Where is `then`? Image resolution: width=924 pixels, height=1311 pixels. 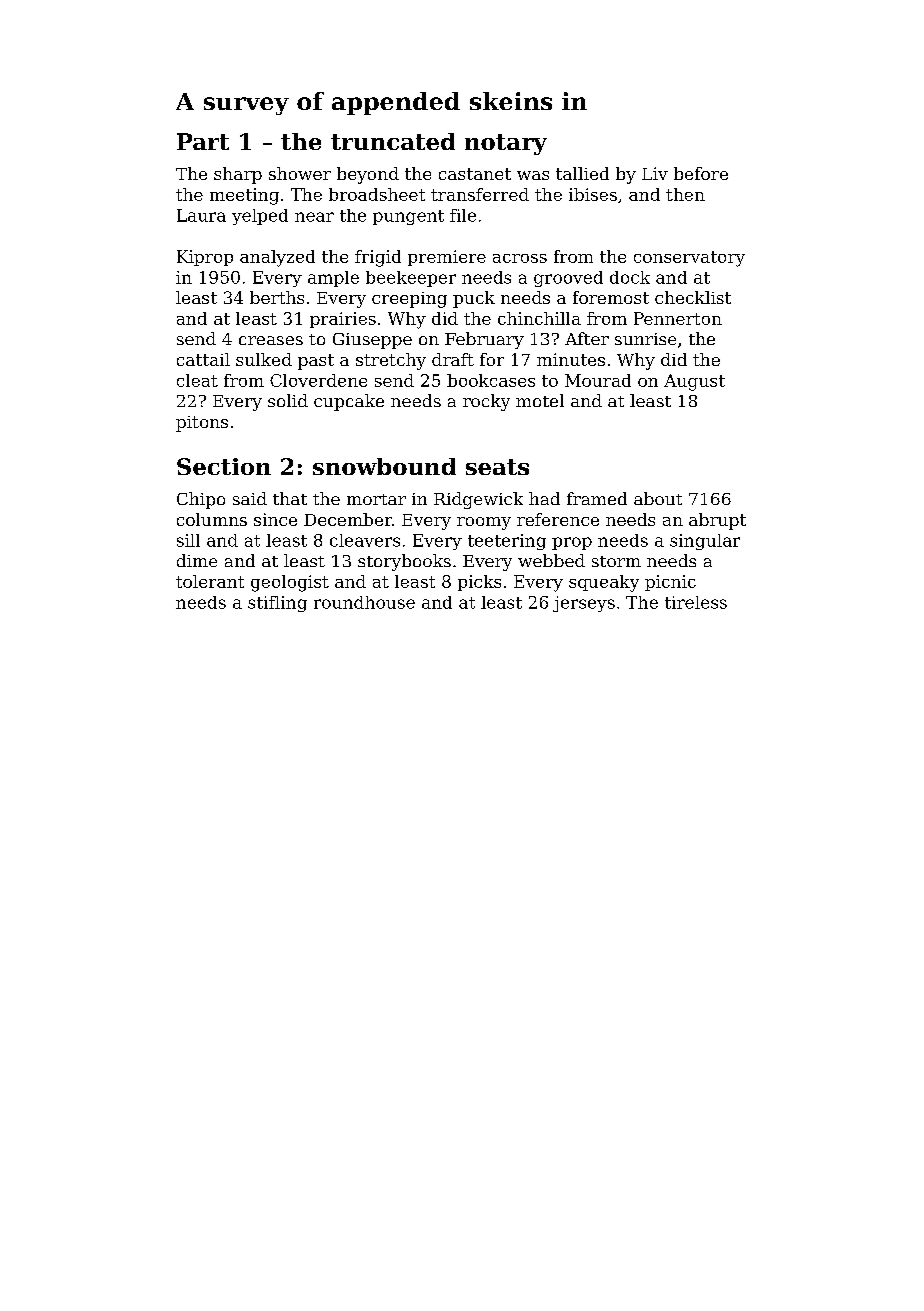 then is located at coordinates (685, 194).
